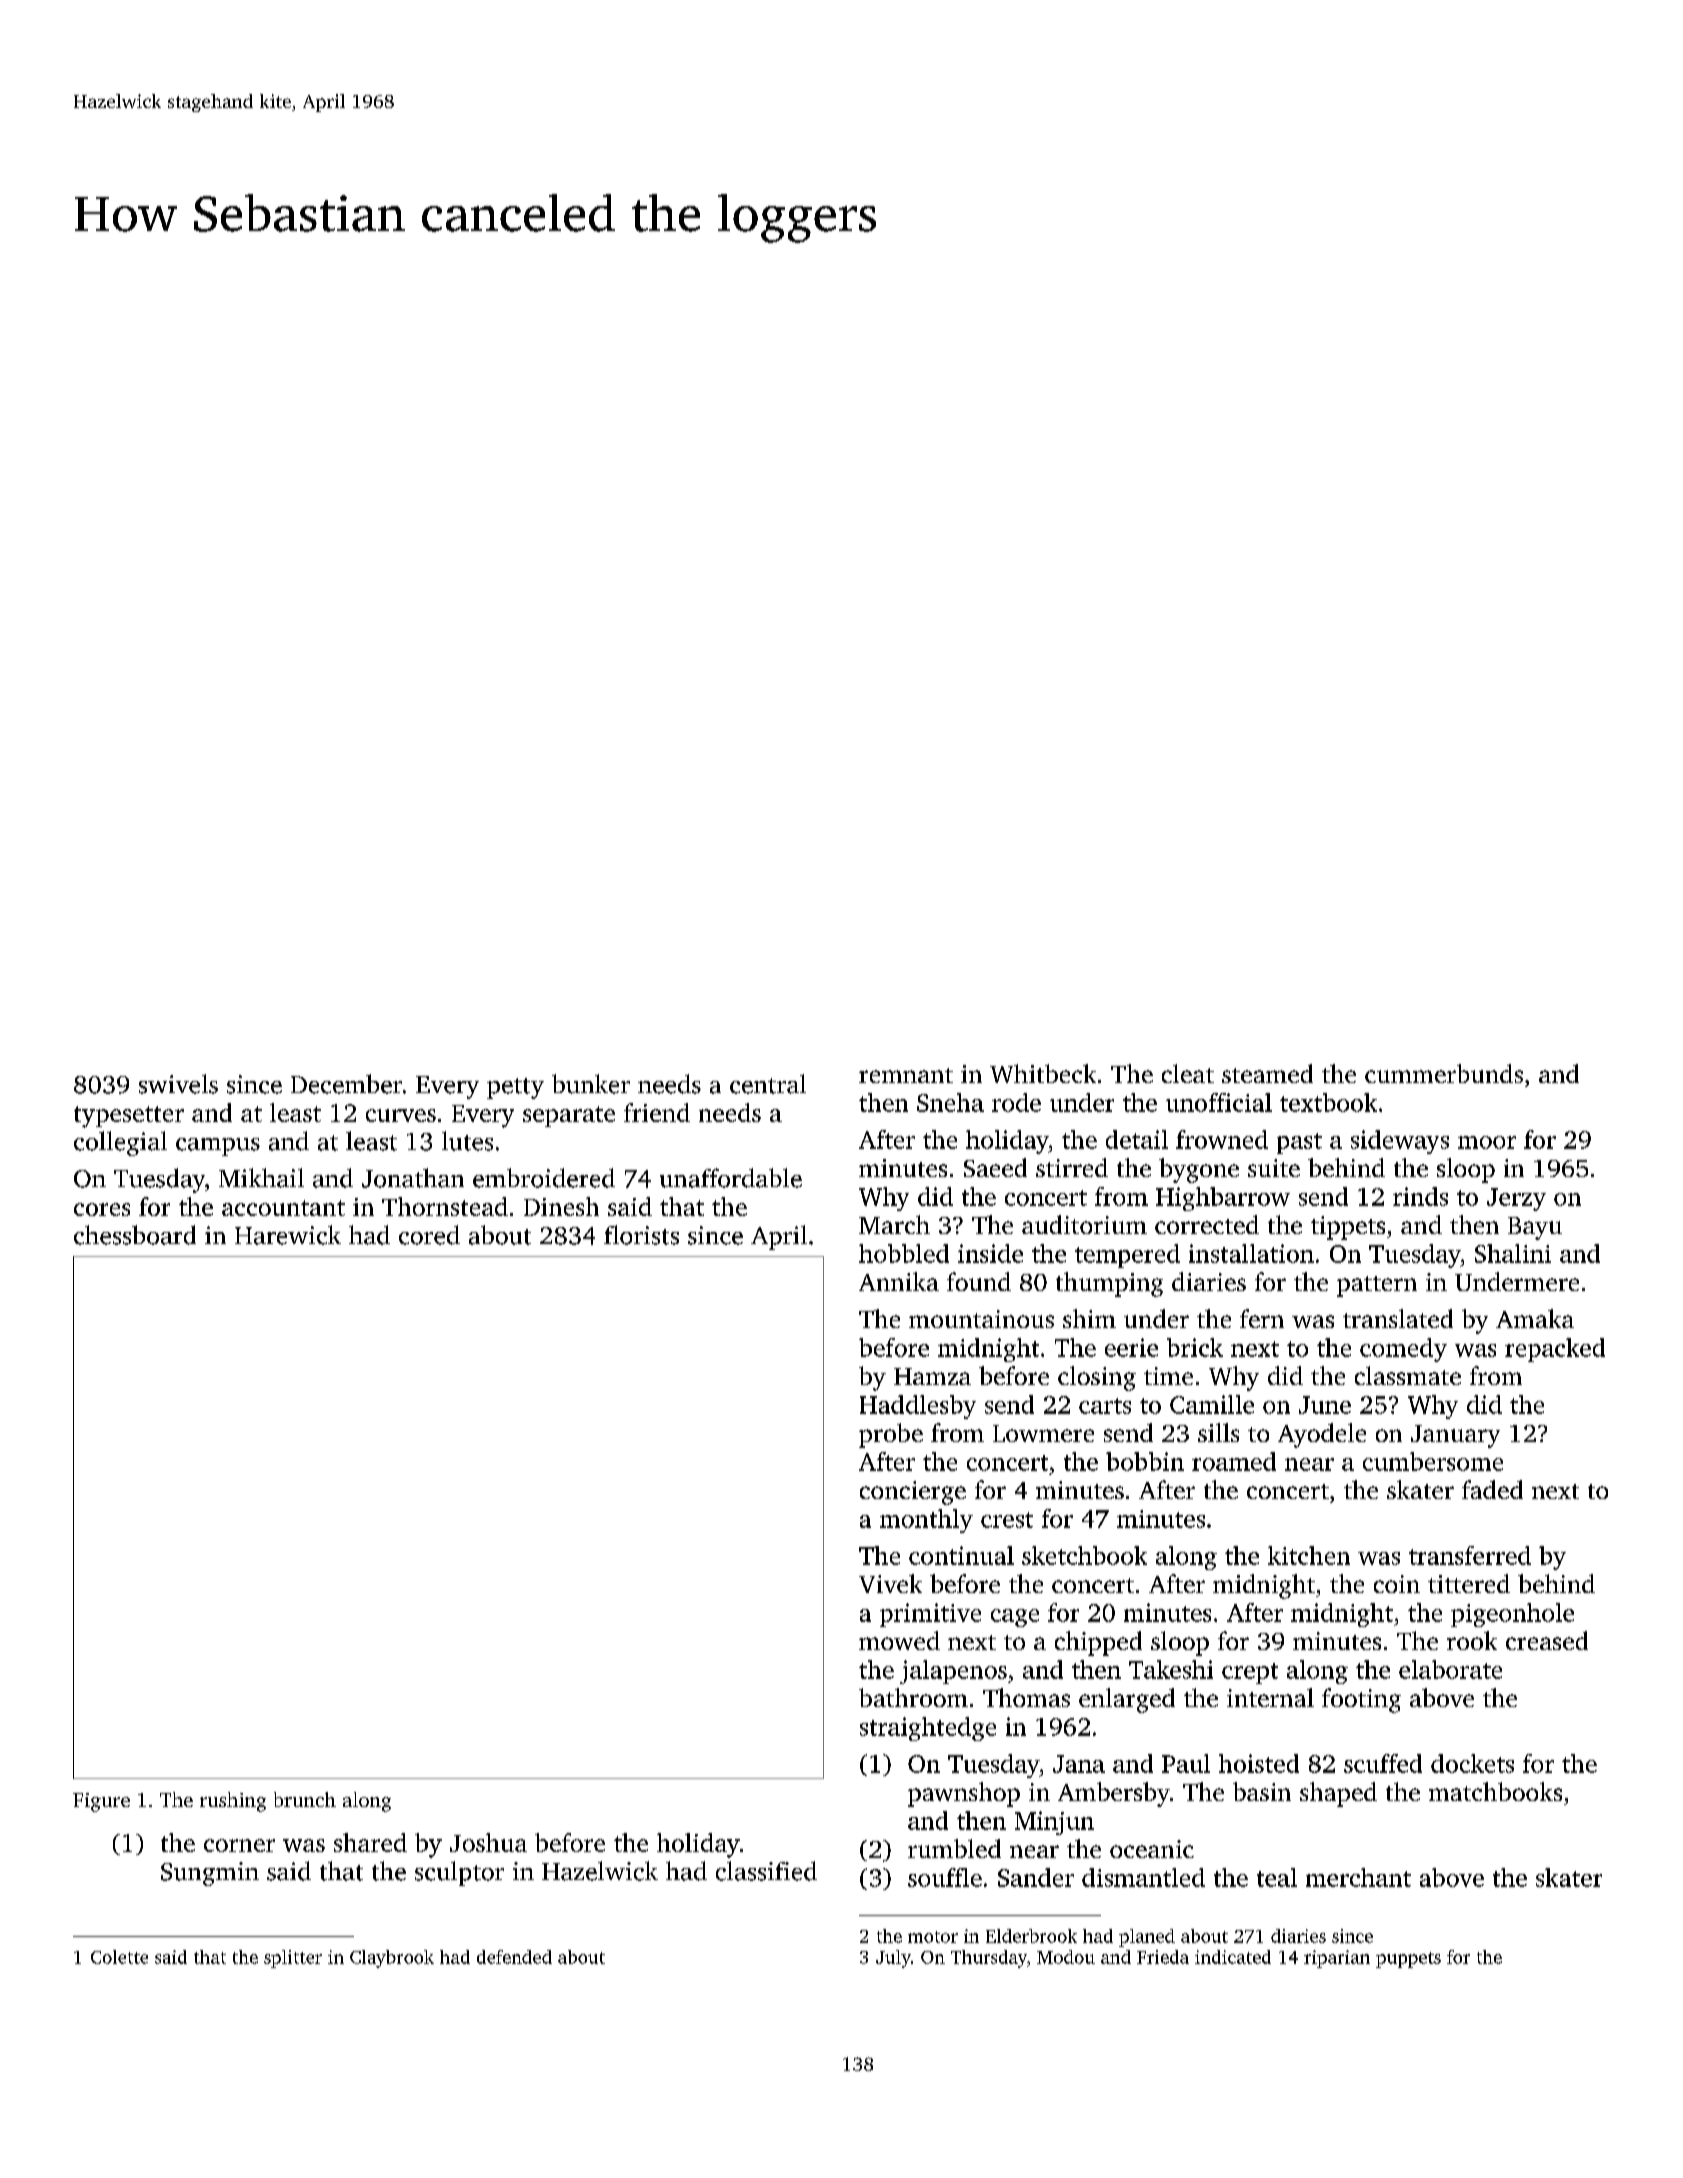 This screenshot has height=2178, width=1683. What do you see at coordinates (591, 1084) in the screenshot?
I see `bunker` at bounding box center [591, 1084].
